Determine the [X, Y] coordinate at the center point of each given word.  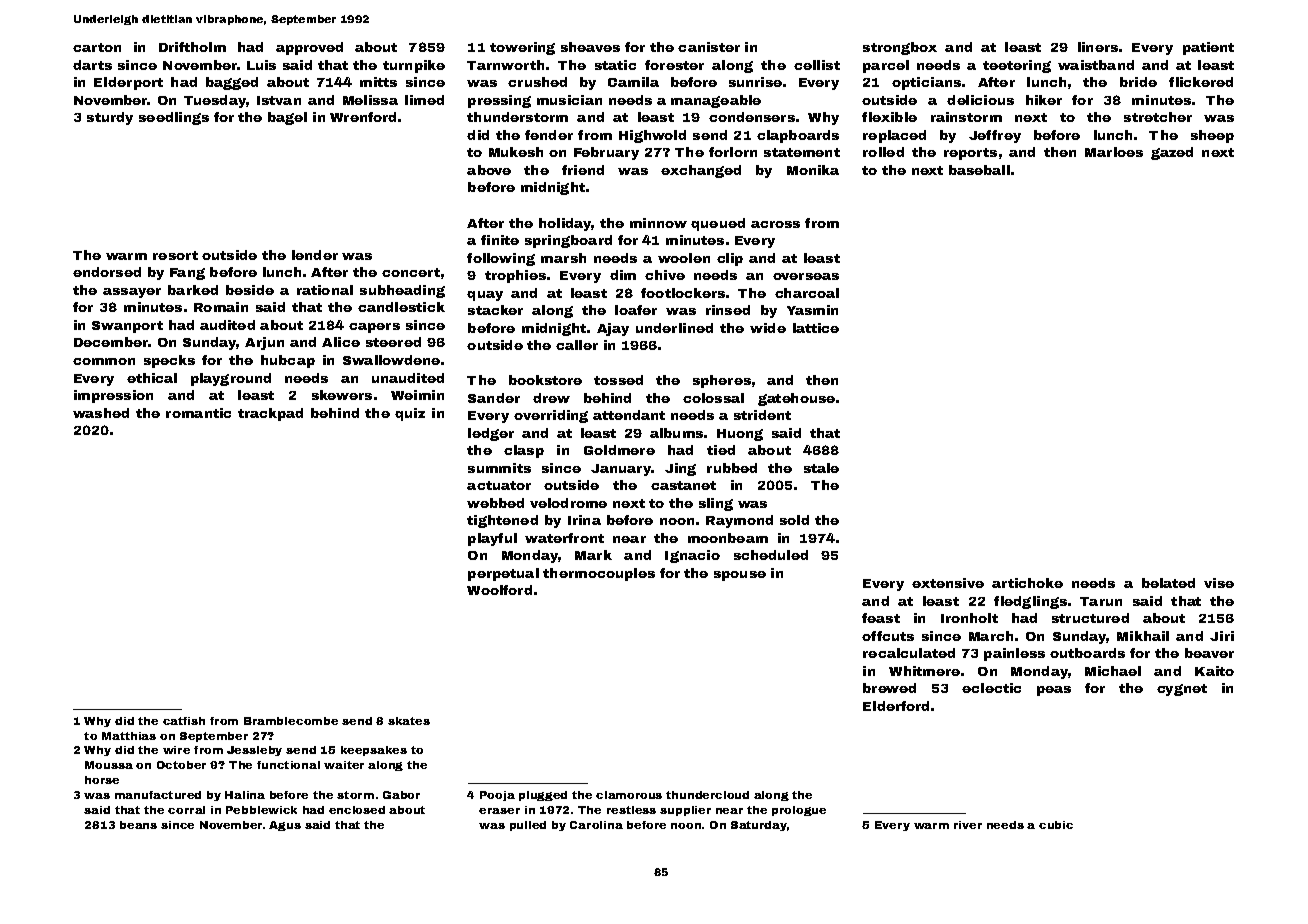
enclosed [357, 810]
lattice [816, 328]
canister [709, 47]
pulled [528, 826]
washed [101, 413]
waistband [1096, 65]
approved [309, 48]
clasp [524, 451]
